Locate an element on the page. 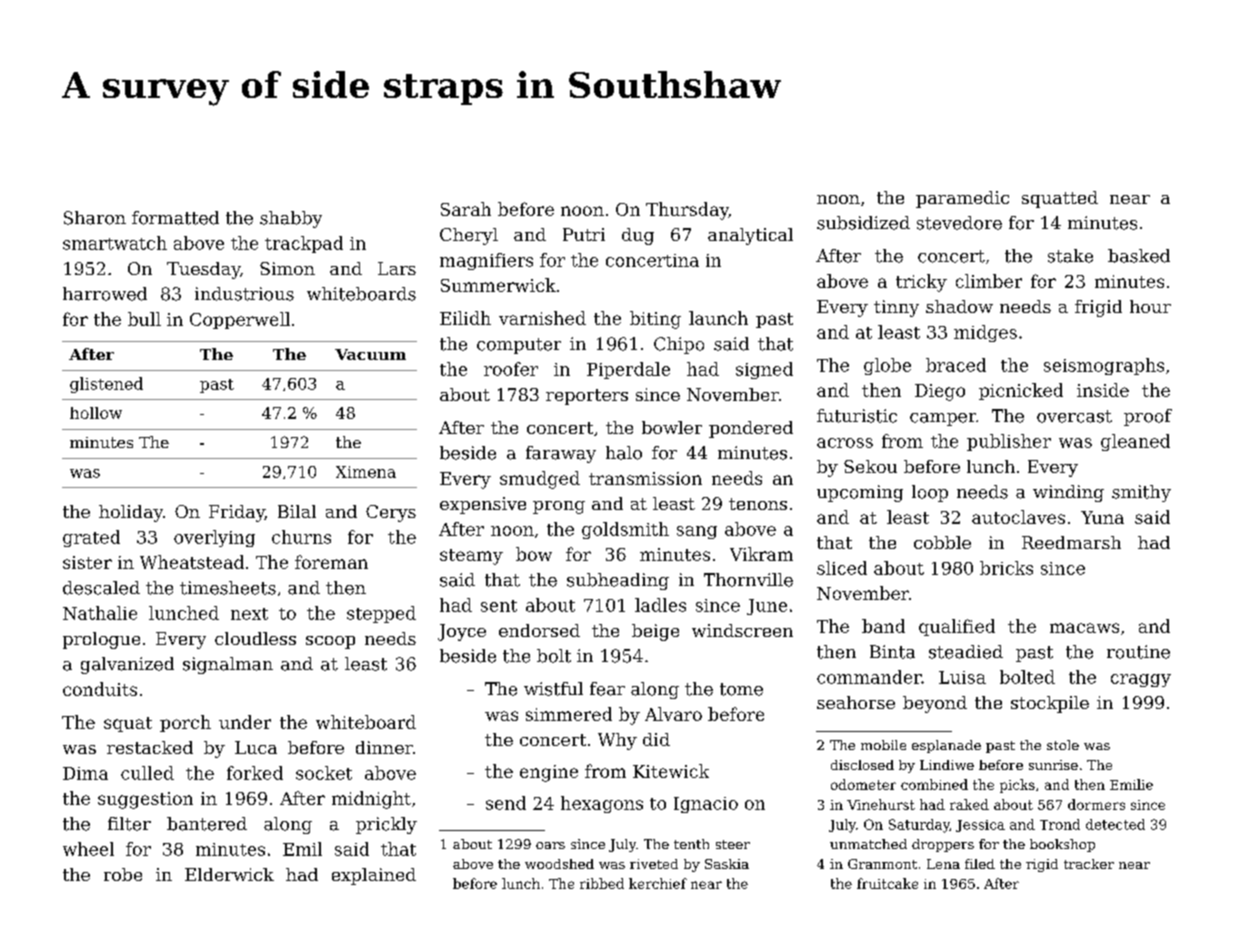  Putri is located at coordinates (584, 234).
